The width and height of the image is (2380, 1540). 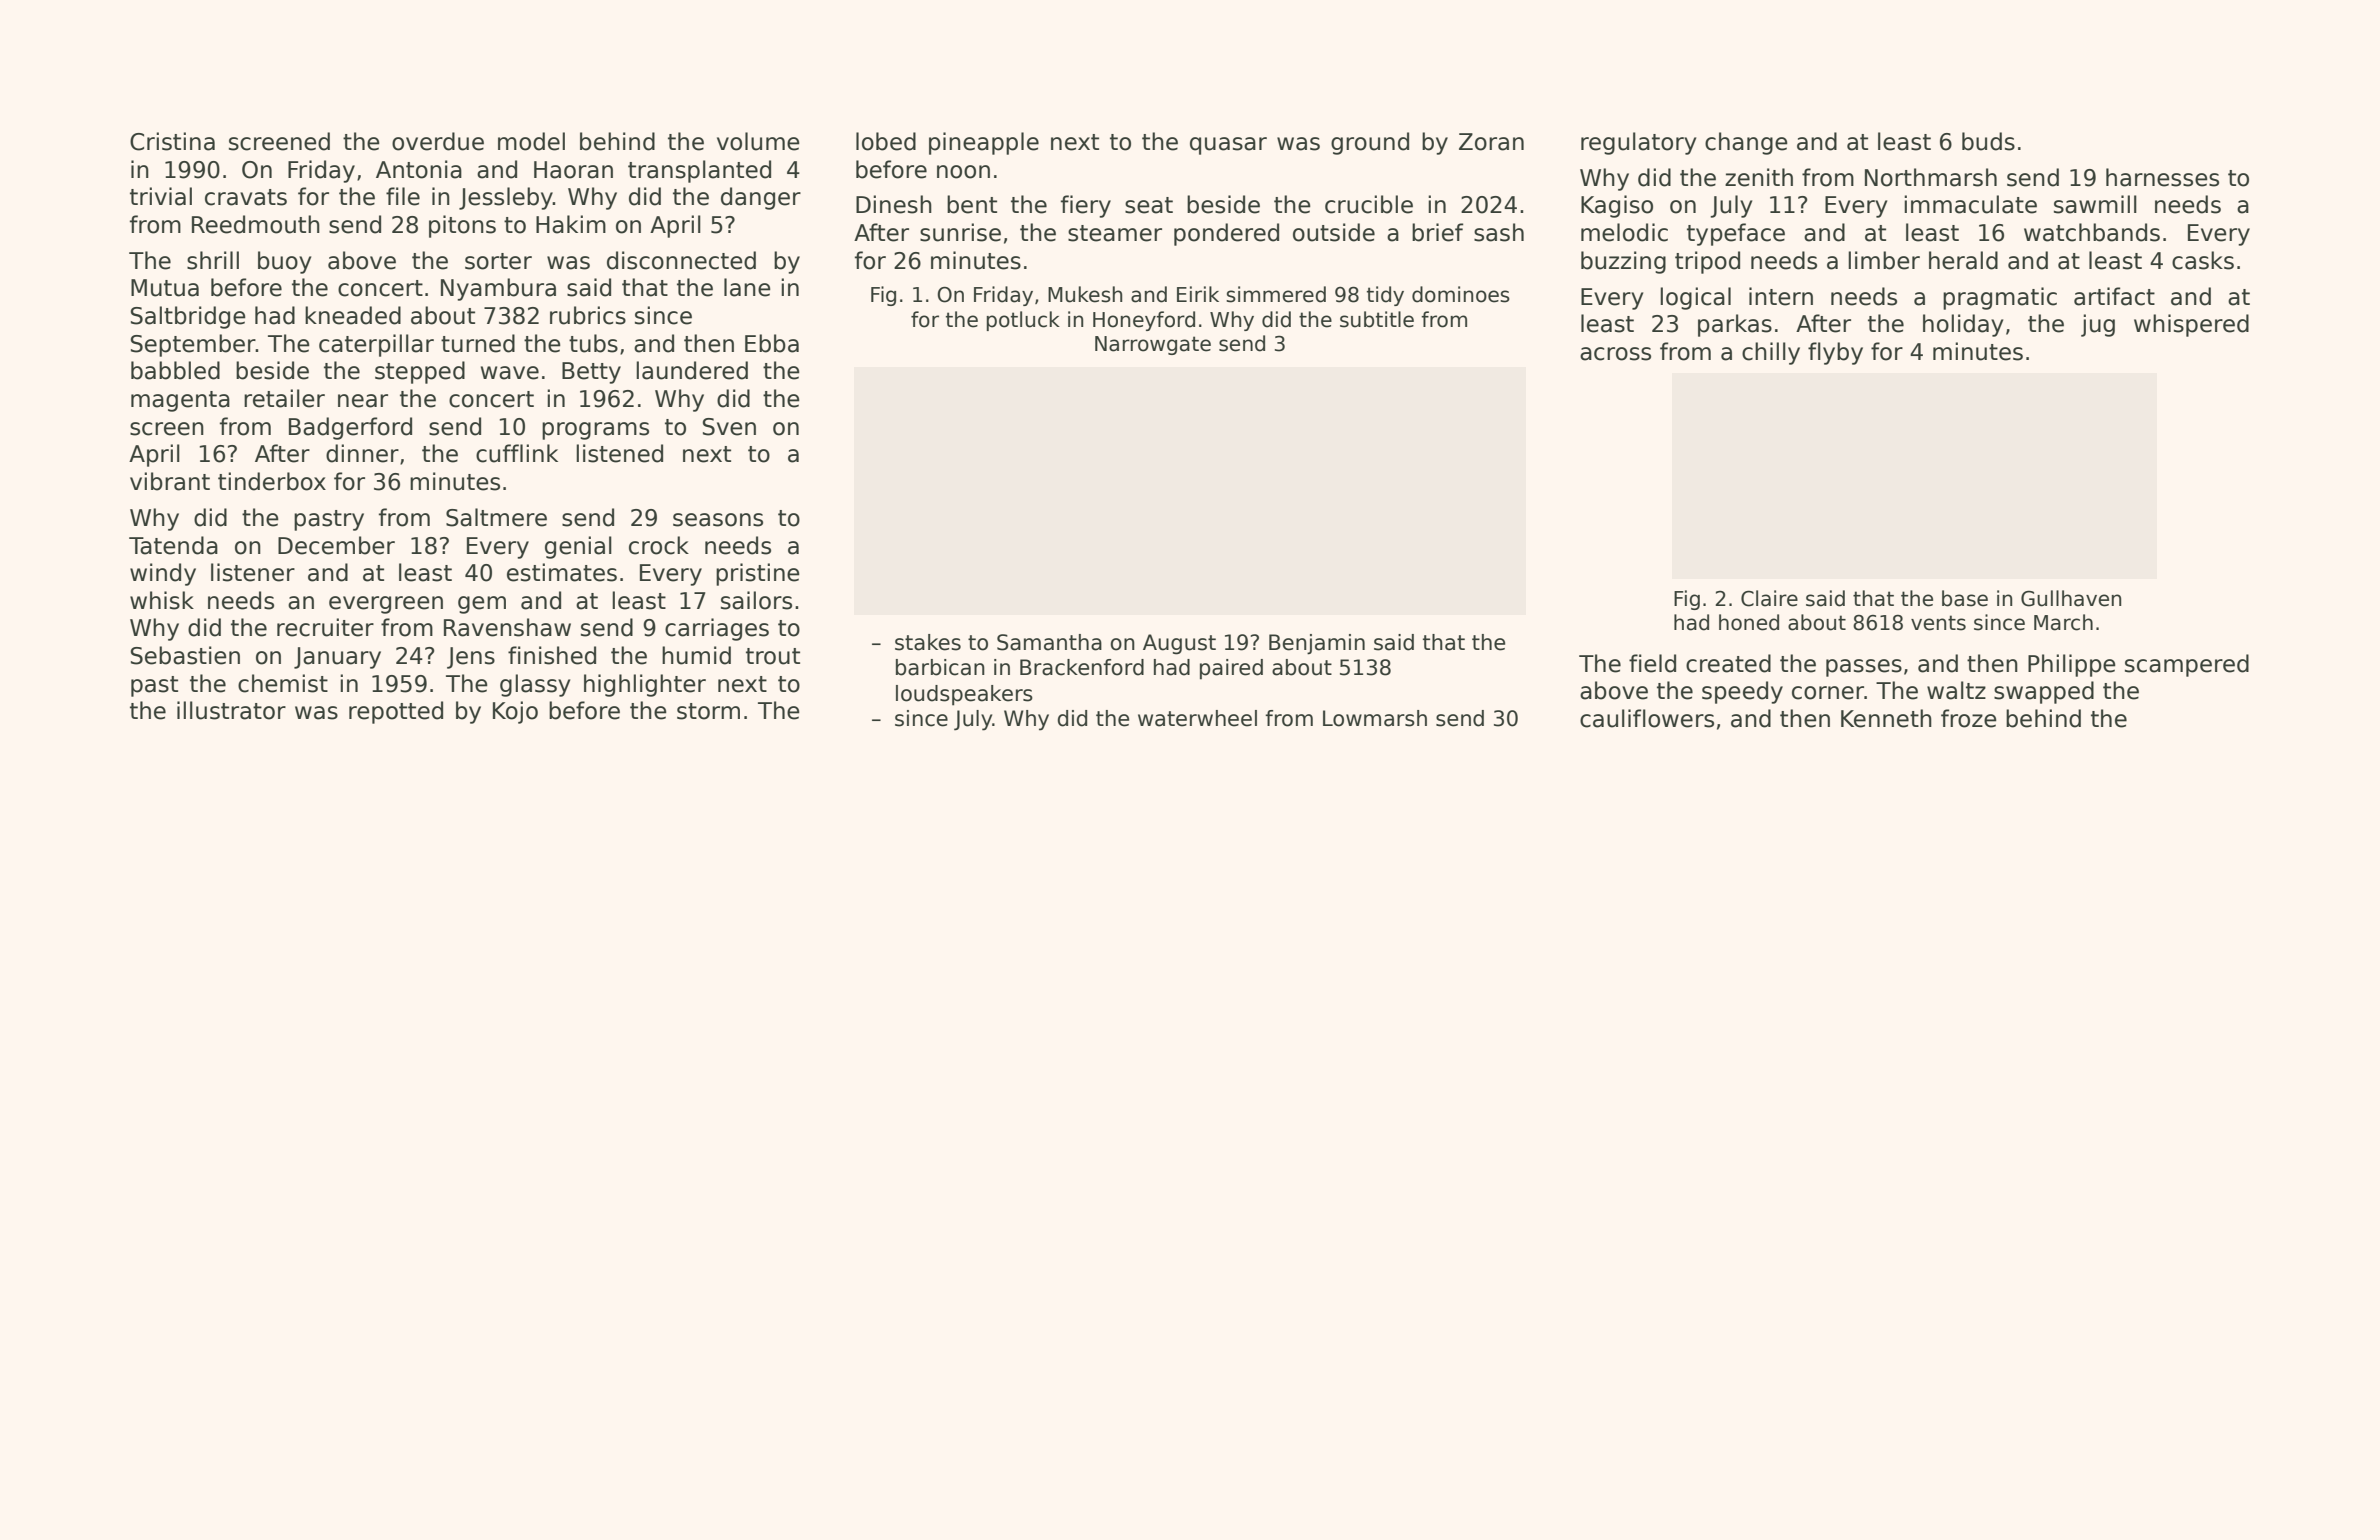 I want to click on immaculate, so click(x=1970, y=204).
